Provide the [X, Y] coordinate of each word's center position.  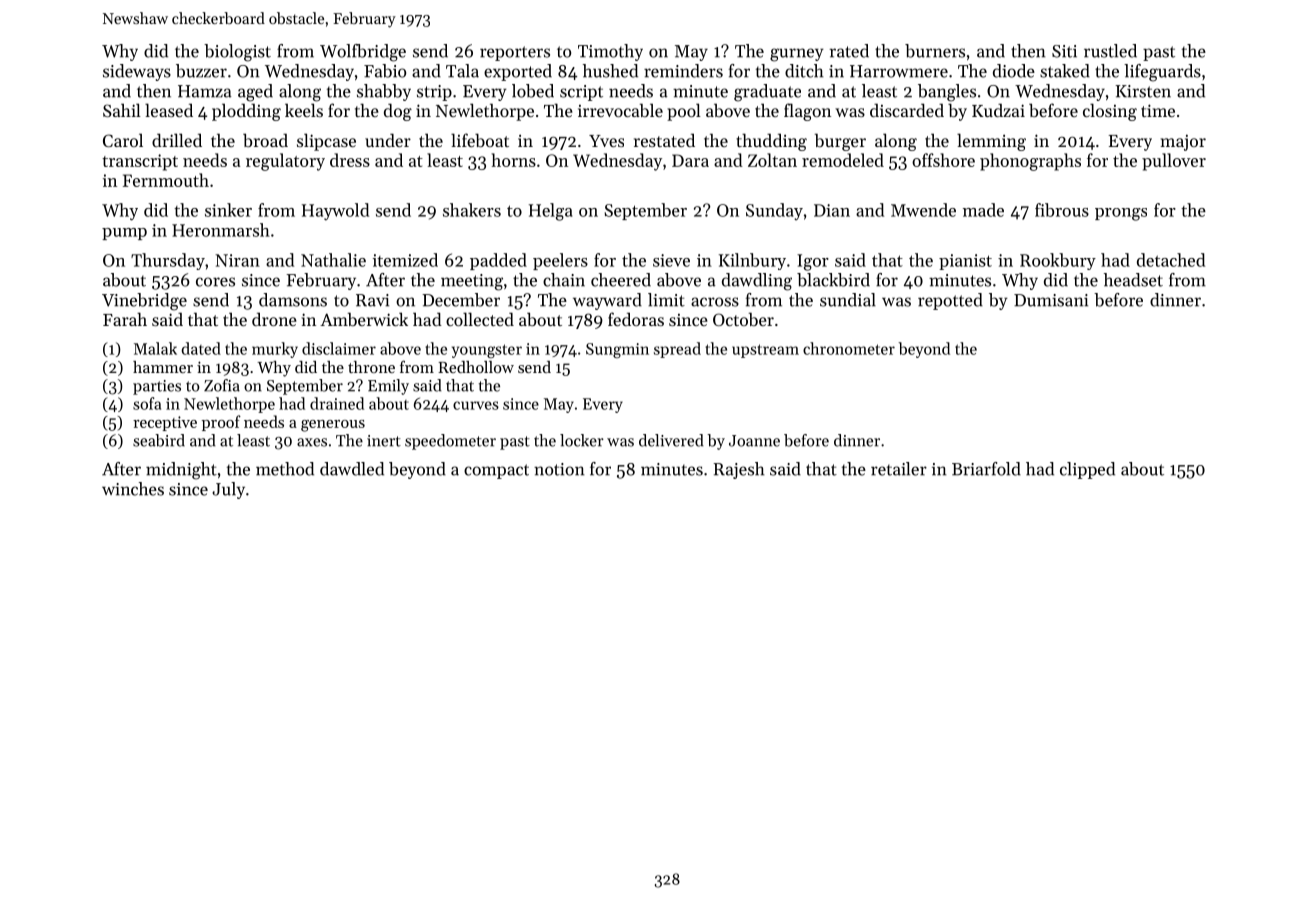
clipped [1087, 470]
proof [221, 423]
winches [133, 489]
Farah [125, 319]
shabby [384, 92]
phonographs [1030, 162]
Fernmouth [166, 180]
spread [677, 350]
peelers [560, 261]
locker [582, 440]
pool [684, 112]
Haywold [335, 212]
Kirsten [1143, 91]
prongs [1121, 214]
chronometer [849, 348]
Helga [550, 212]
